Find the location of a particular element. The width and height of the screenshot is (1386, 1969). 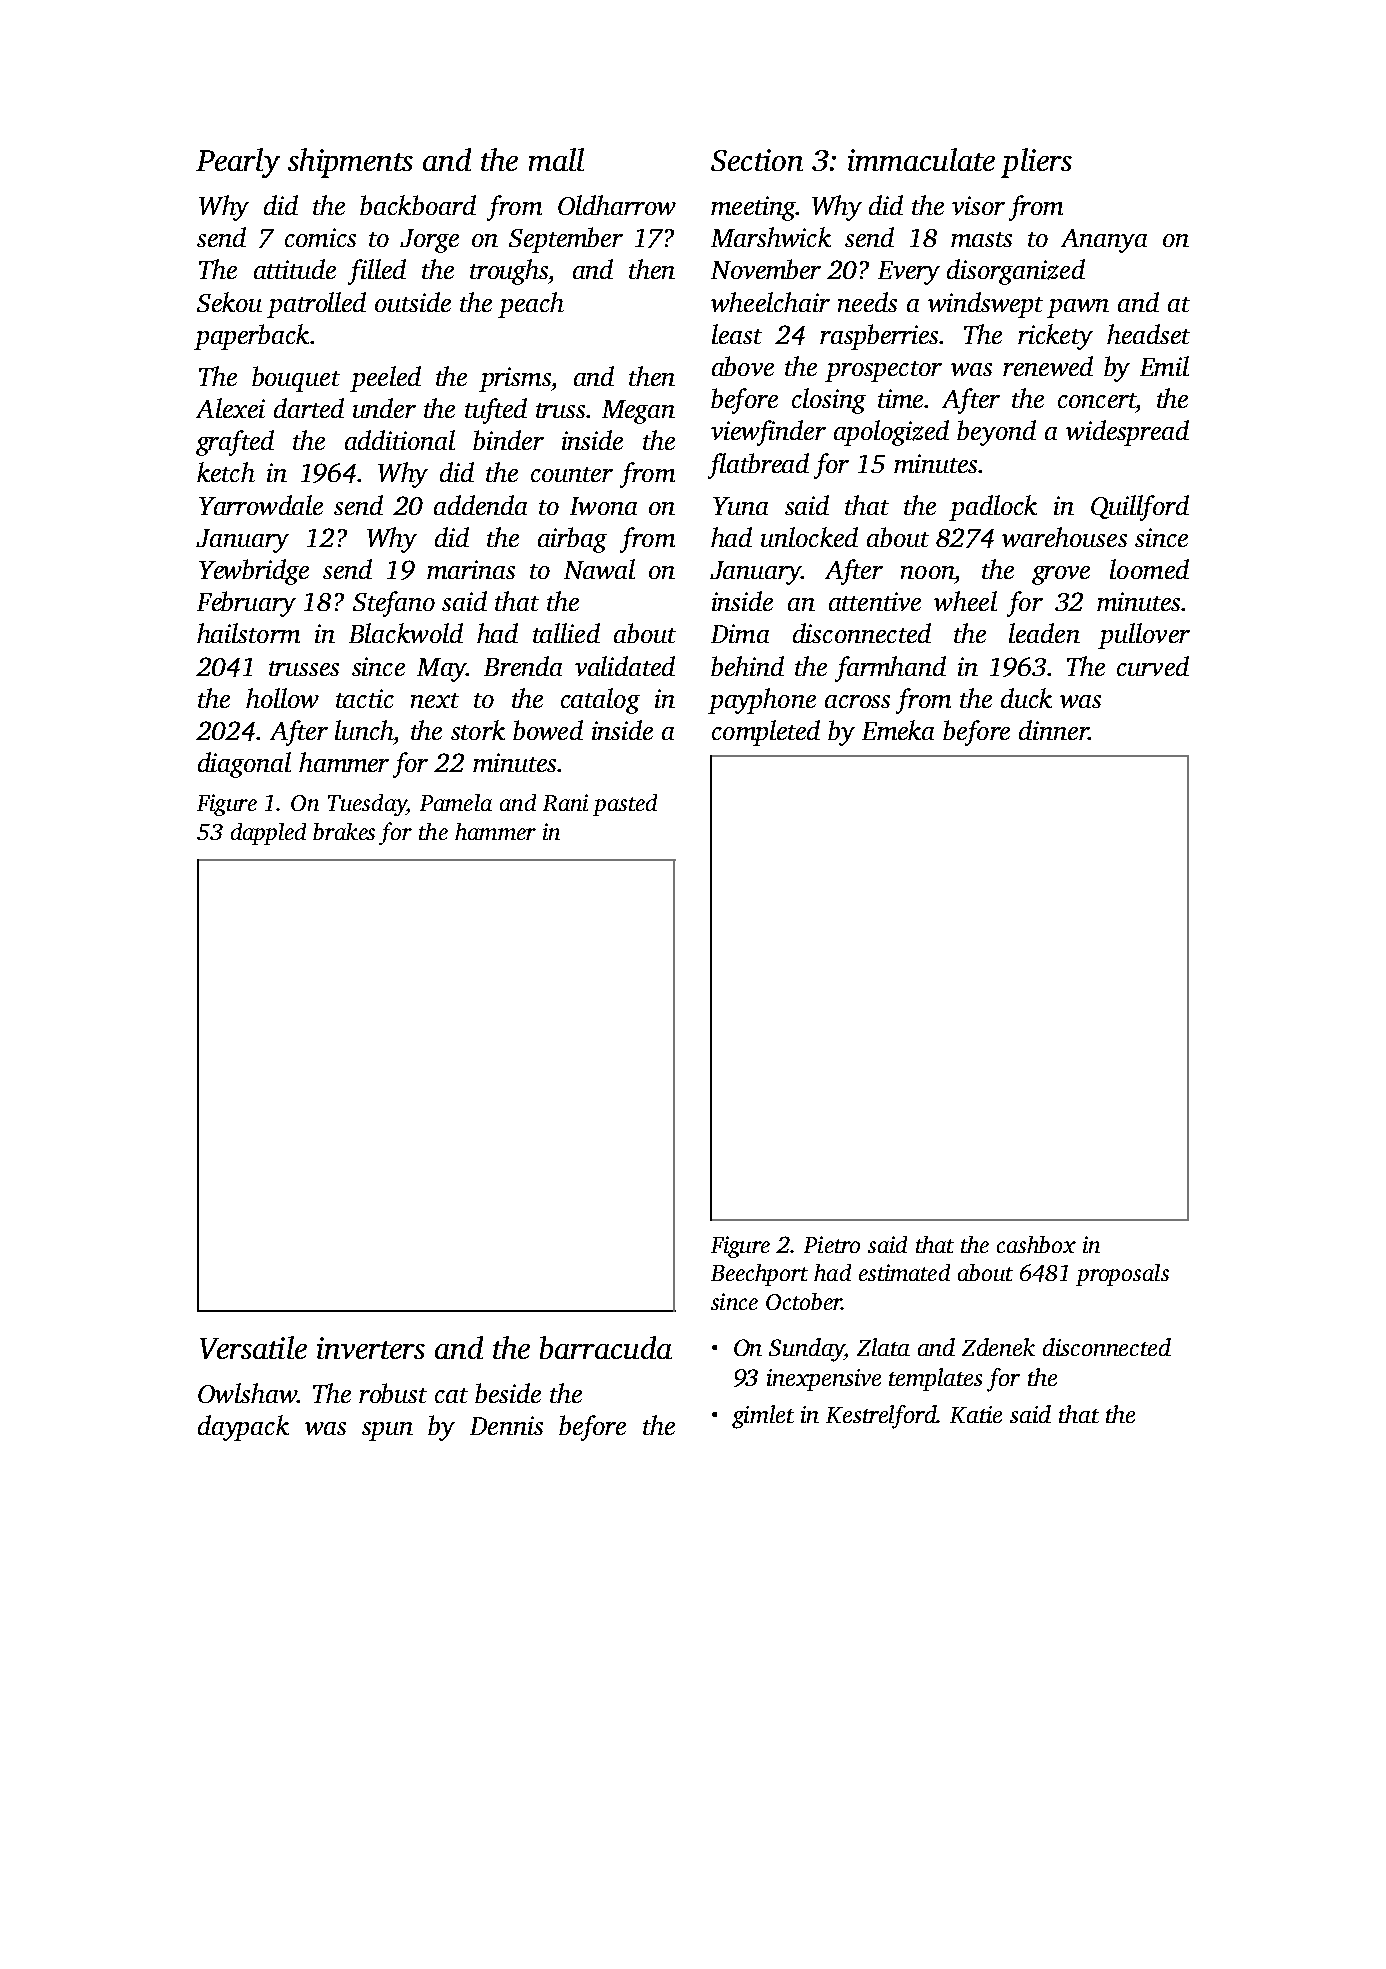

inverters is located at coordinates (371, 1348).
